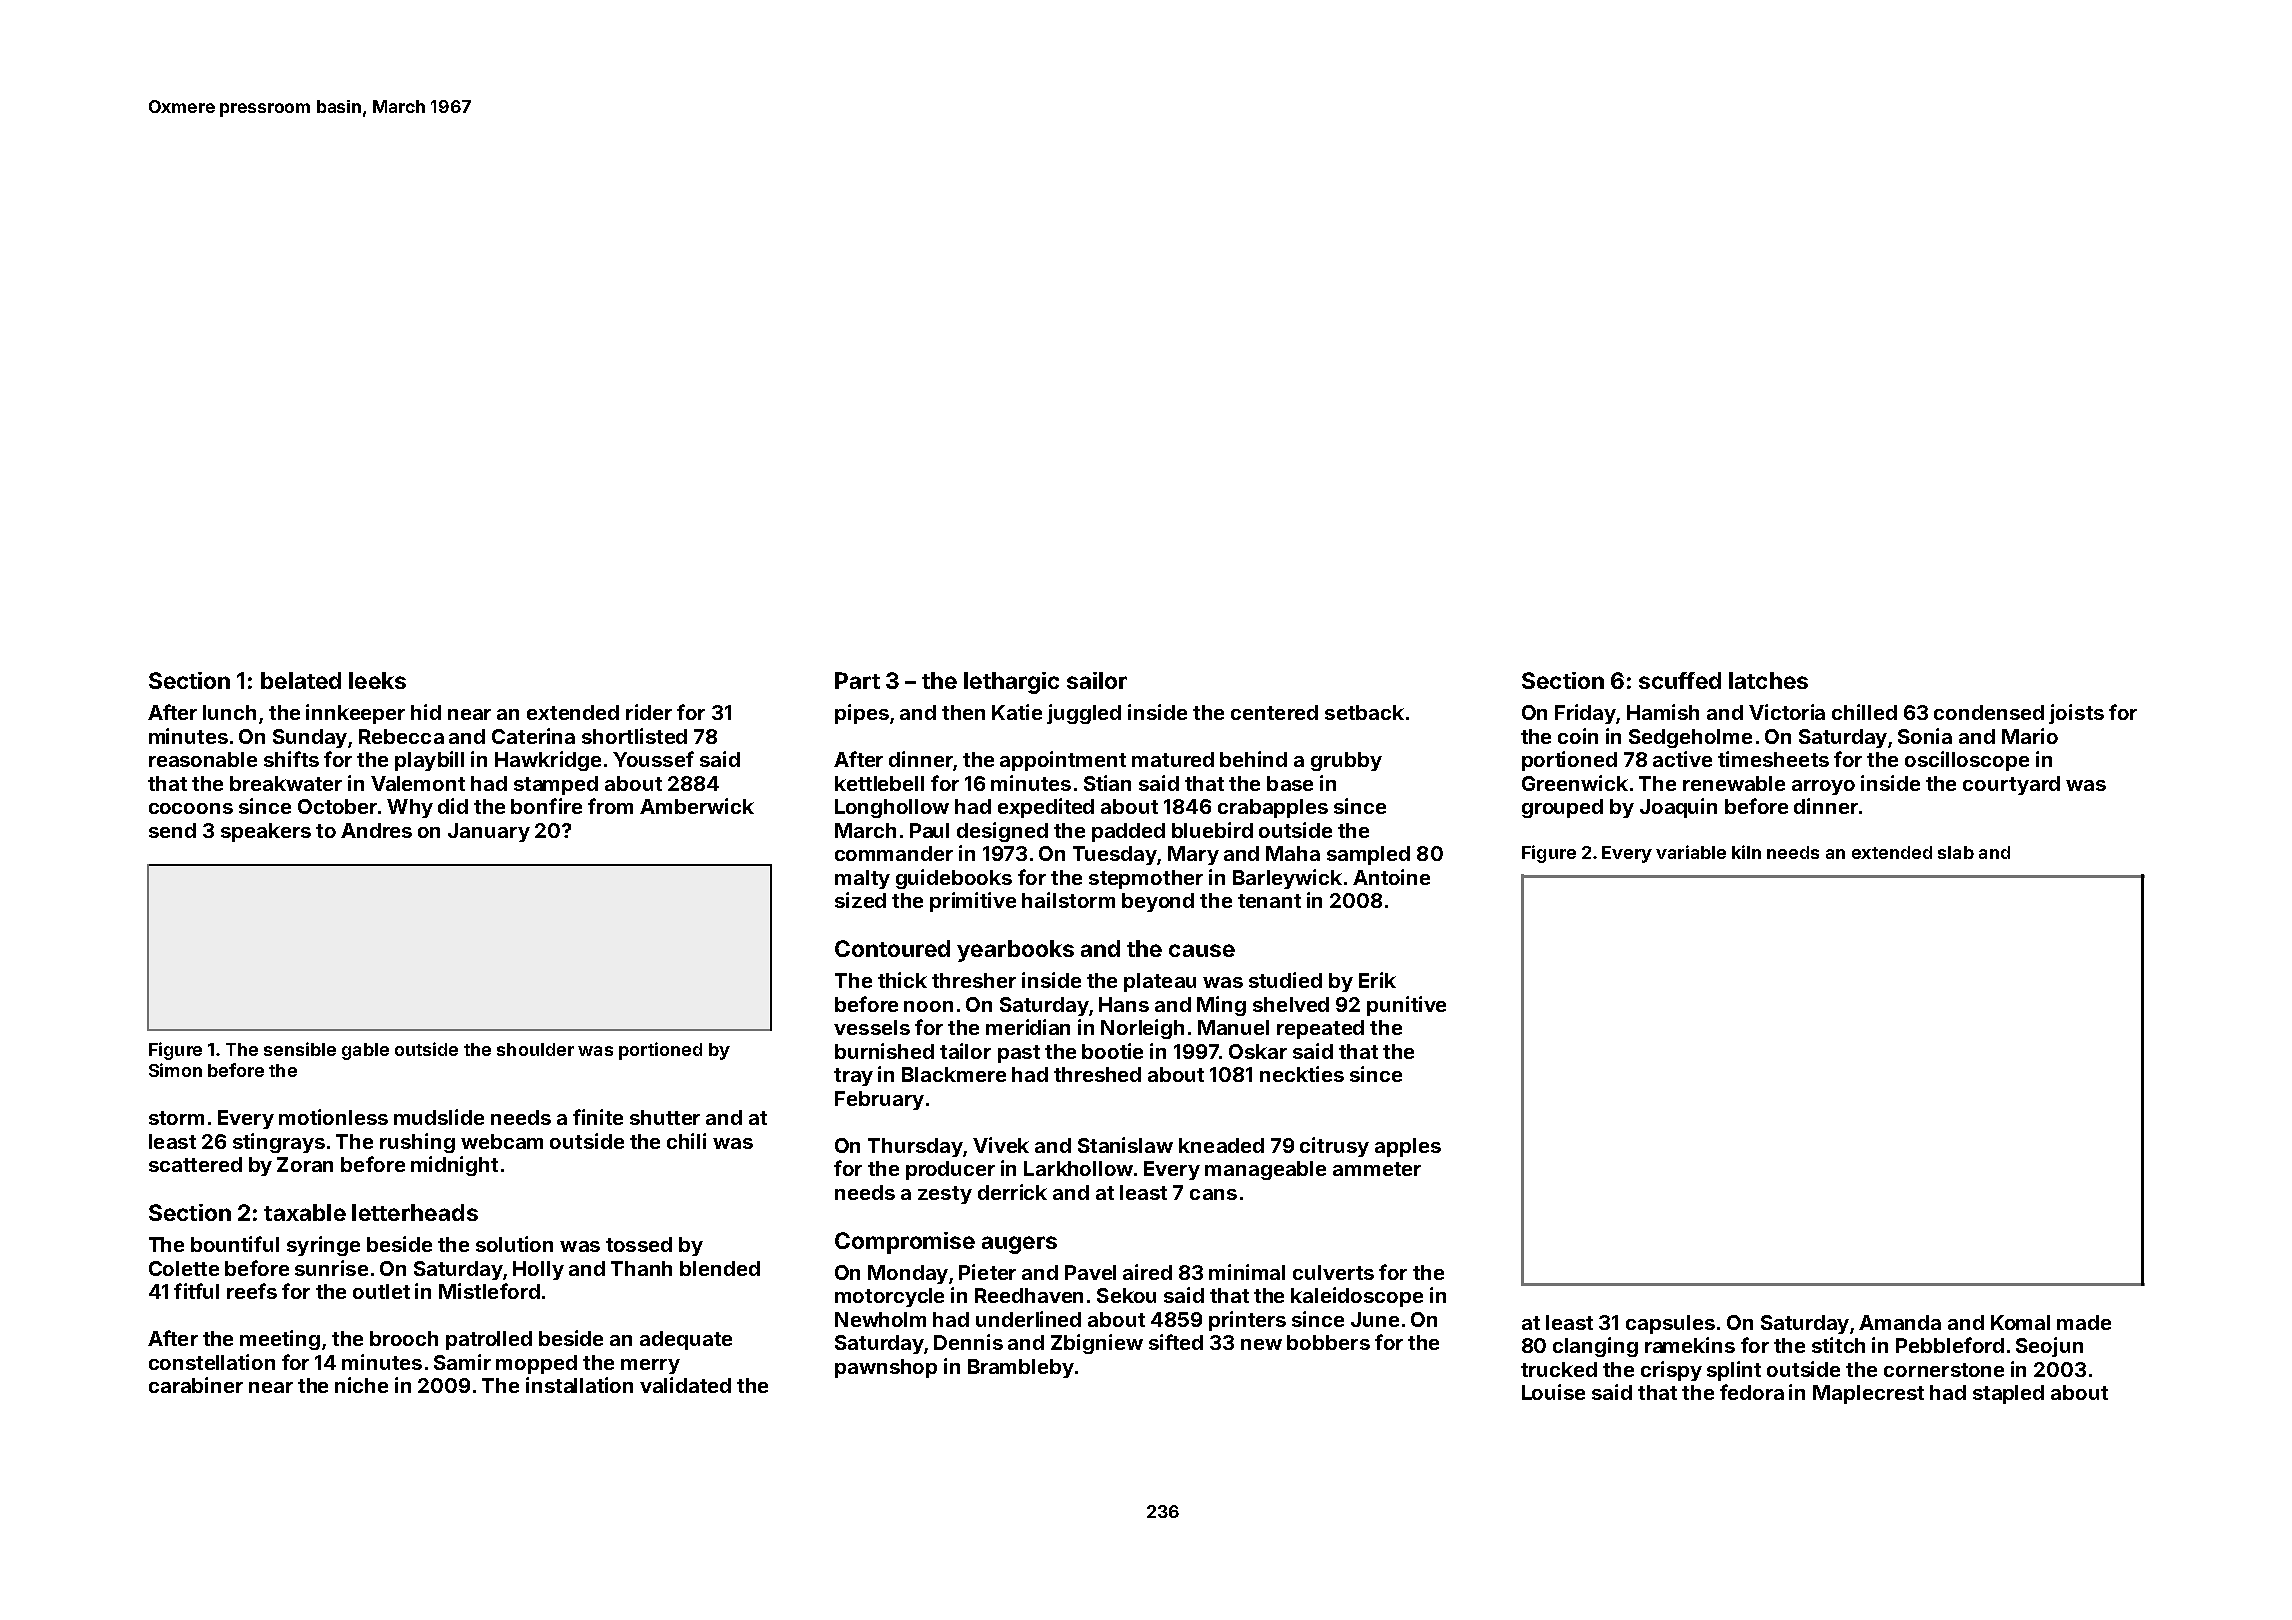  Describe the element at coordinates (1377, 1169) in the screenshot. I see `ammeter` at that location.
